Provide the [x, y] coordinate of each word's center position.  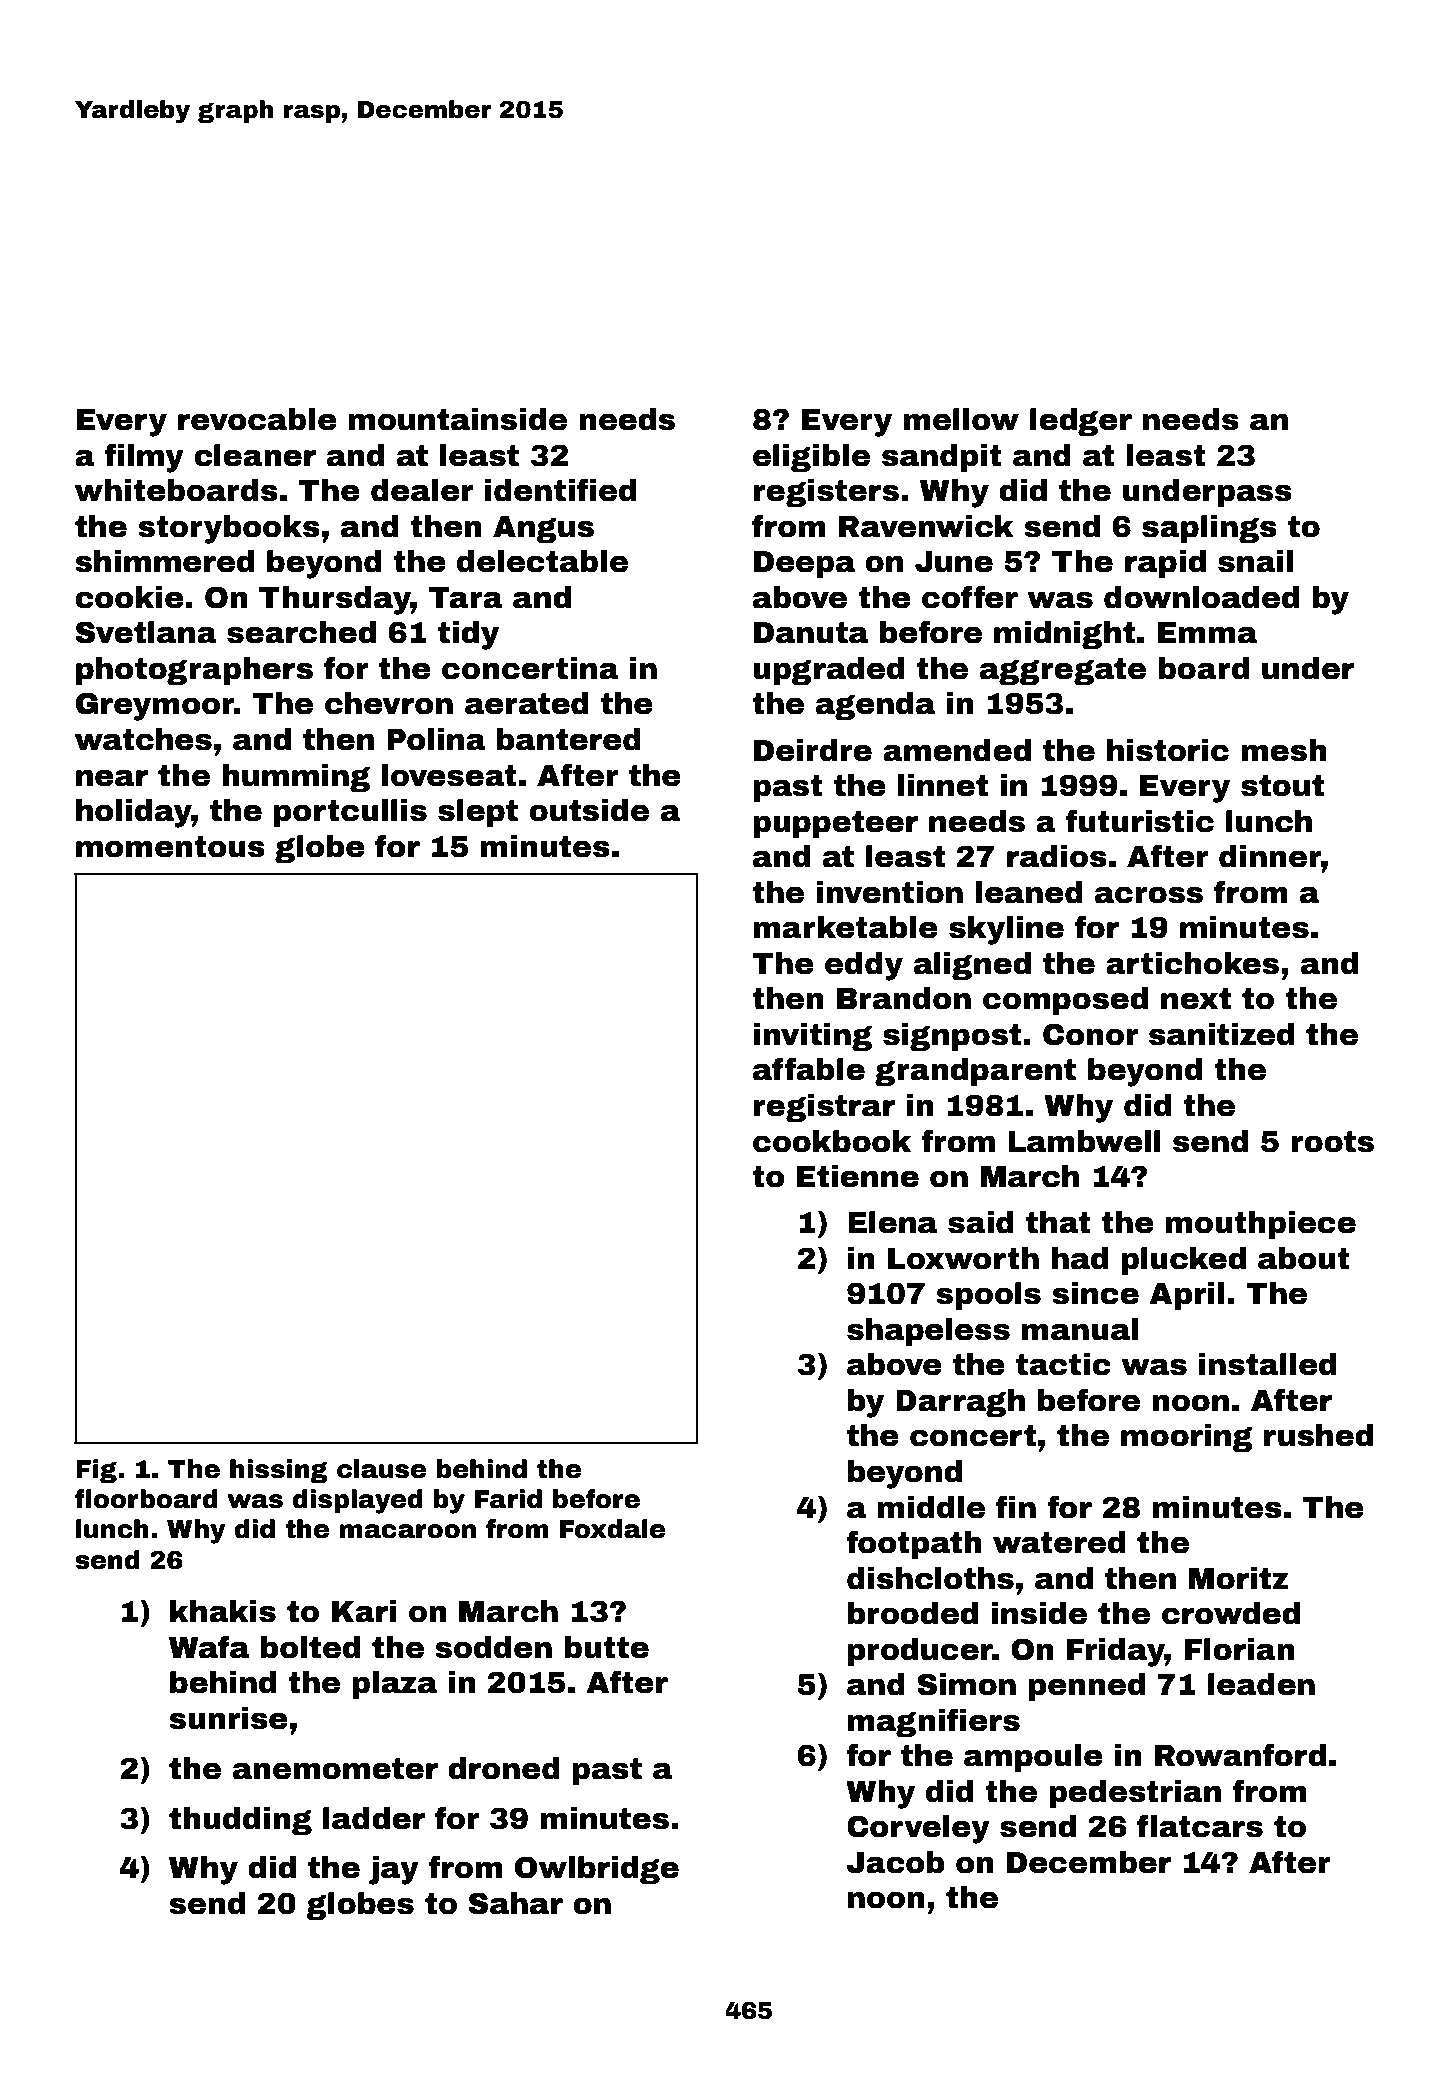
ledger [1081, 422]
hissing [279, 1471]
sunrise [228, 1718]
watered [1059, 1542]
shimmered [164, 561]
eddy [864, 966]
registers [826, 493]
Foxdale [612, 1529]
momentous [170, 847]
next [1196, 999]
